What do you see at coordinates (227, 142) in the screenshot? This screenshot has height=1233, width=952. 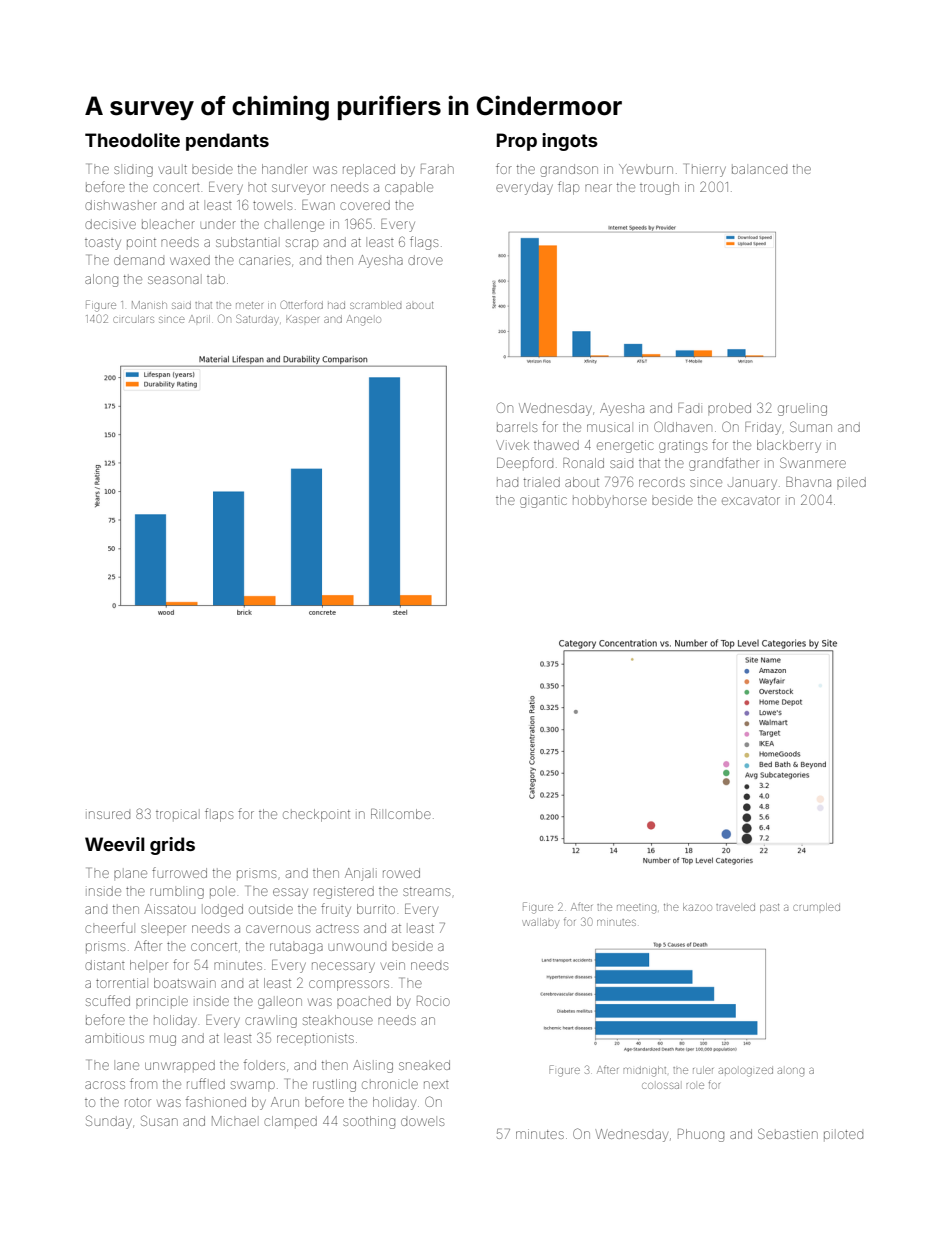 I see `pendants` at bounding box center [227, 142].
